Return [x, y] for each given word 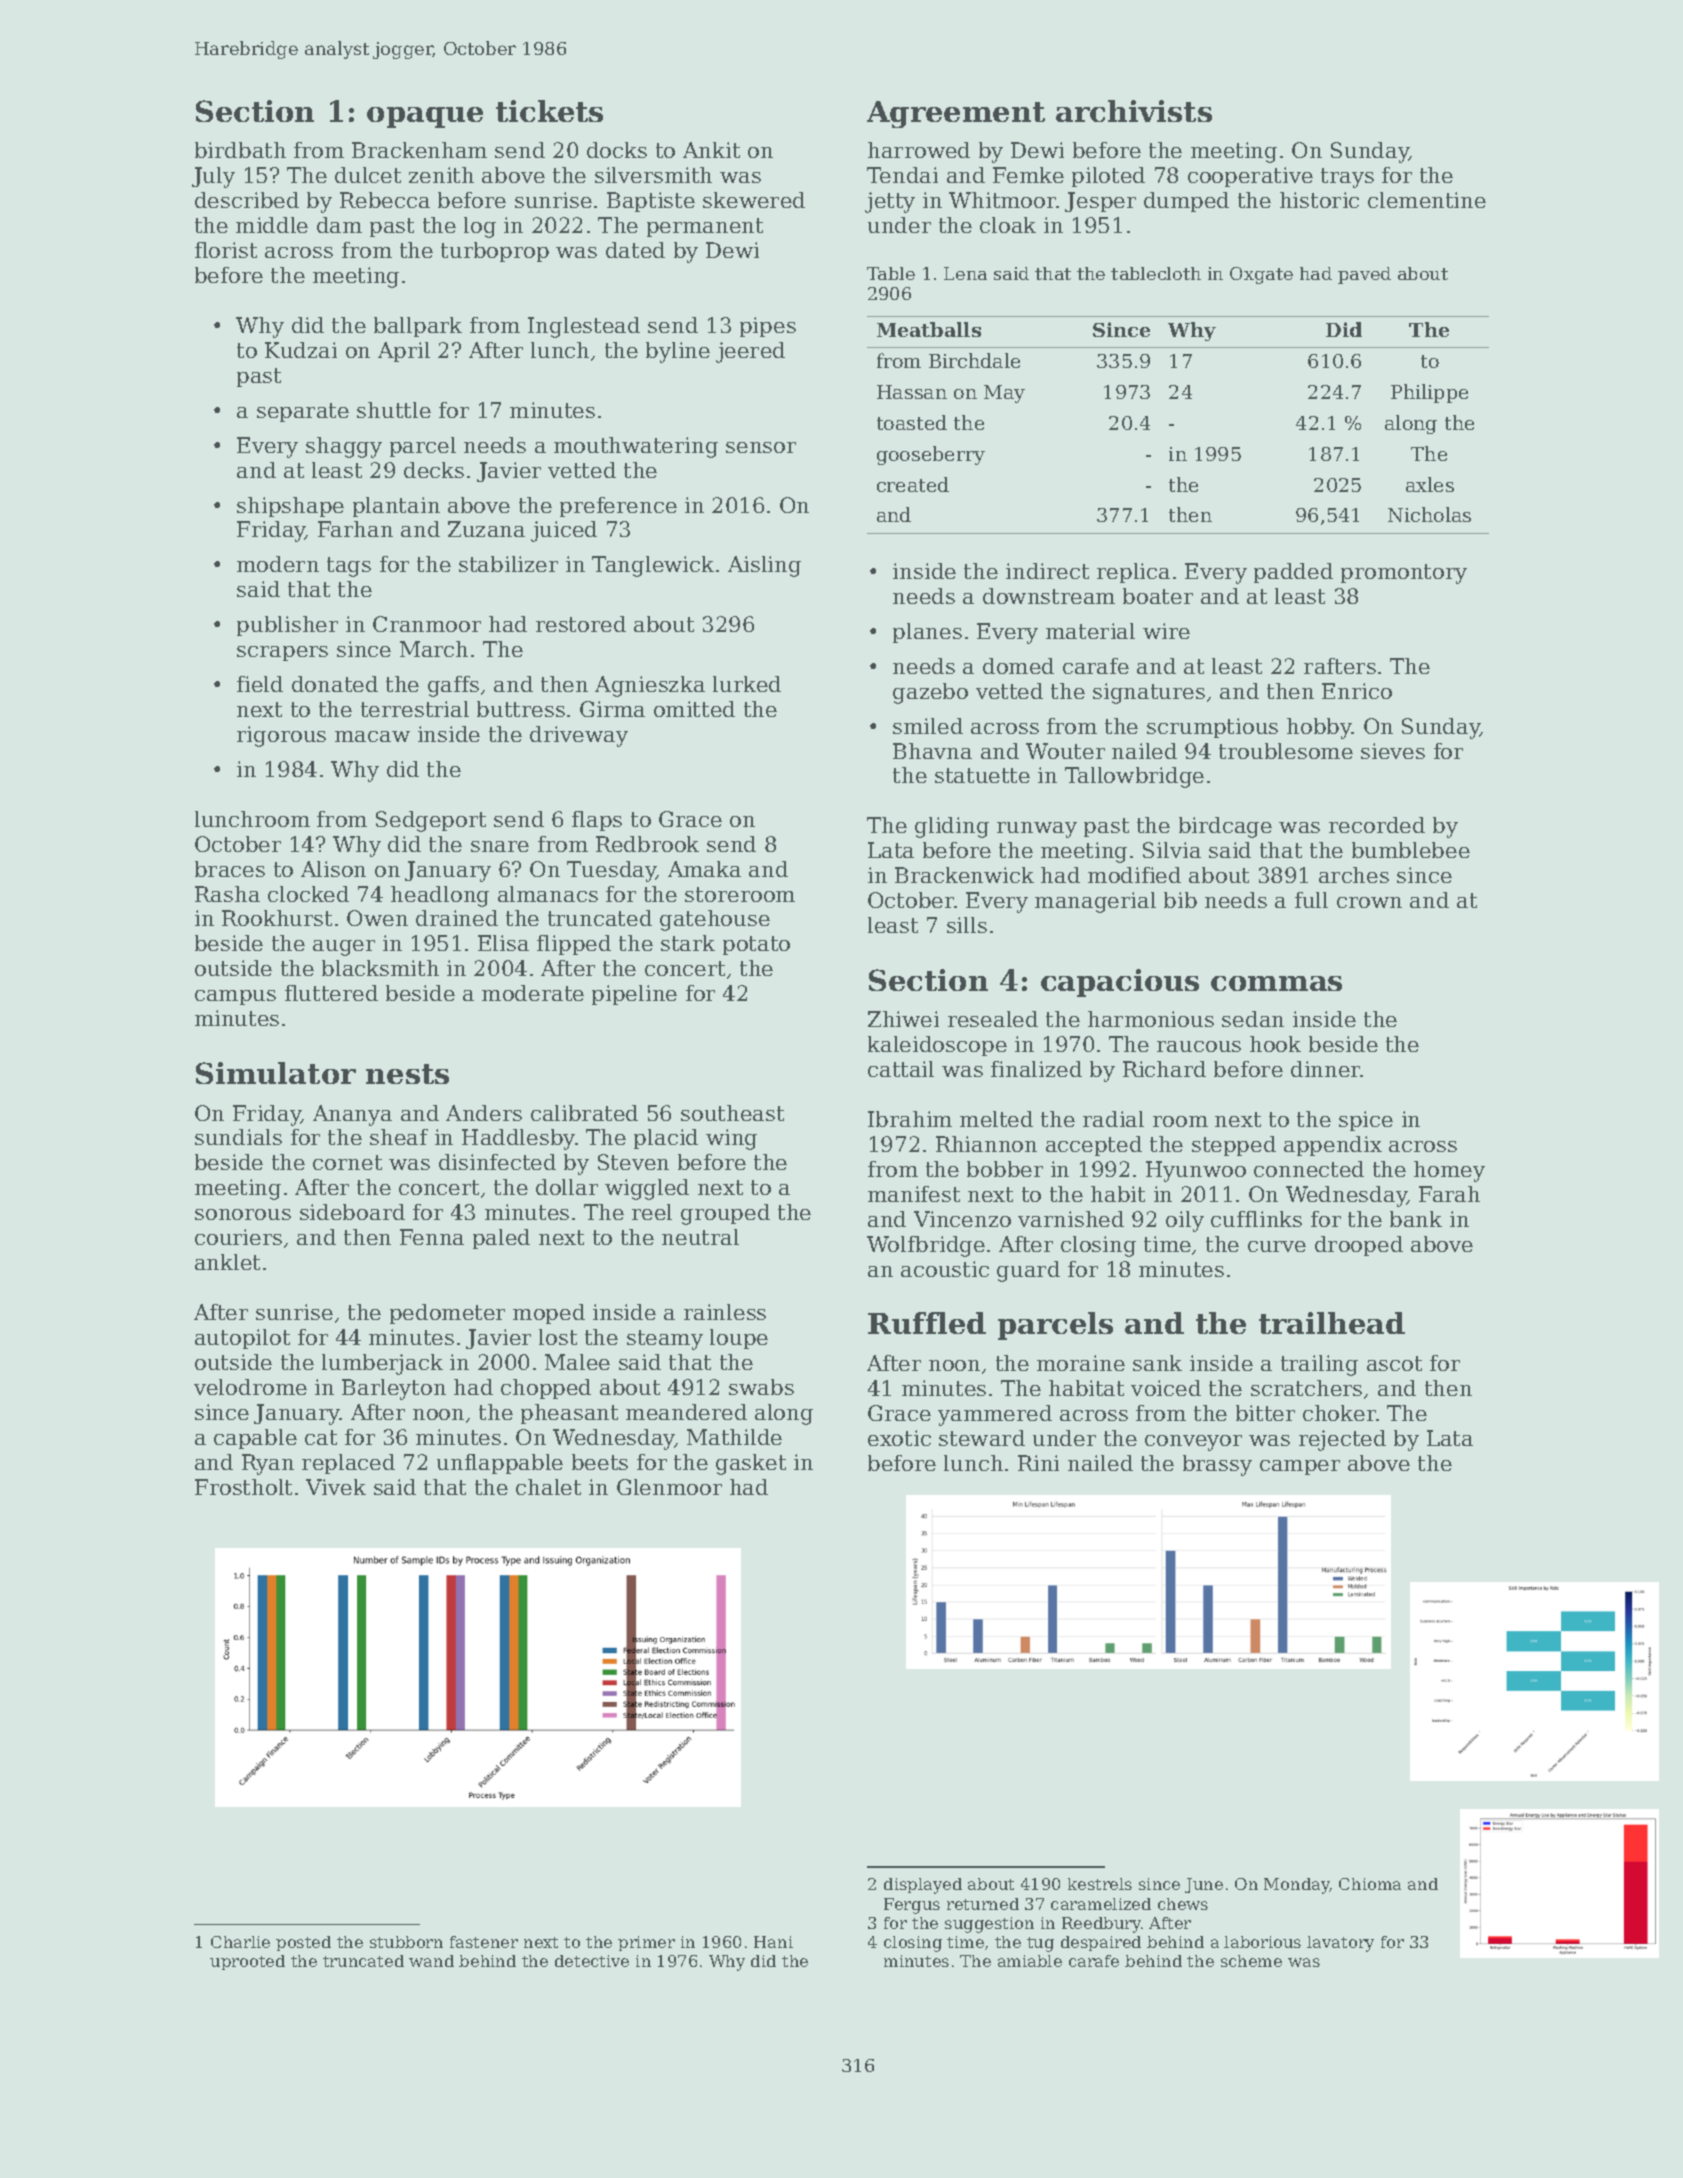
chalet [548, 1487]
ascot [1394, 1363]
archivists [1134, 111]
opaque [425, 117]
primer [646, 1943]
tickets [549, 111]
